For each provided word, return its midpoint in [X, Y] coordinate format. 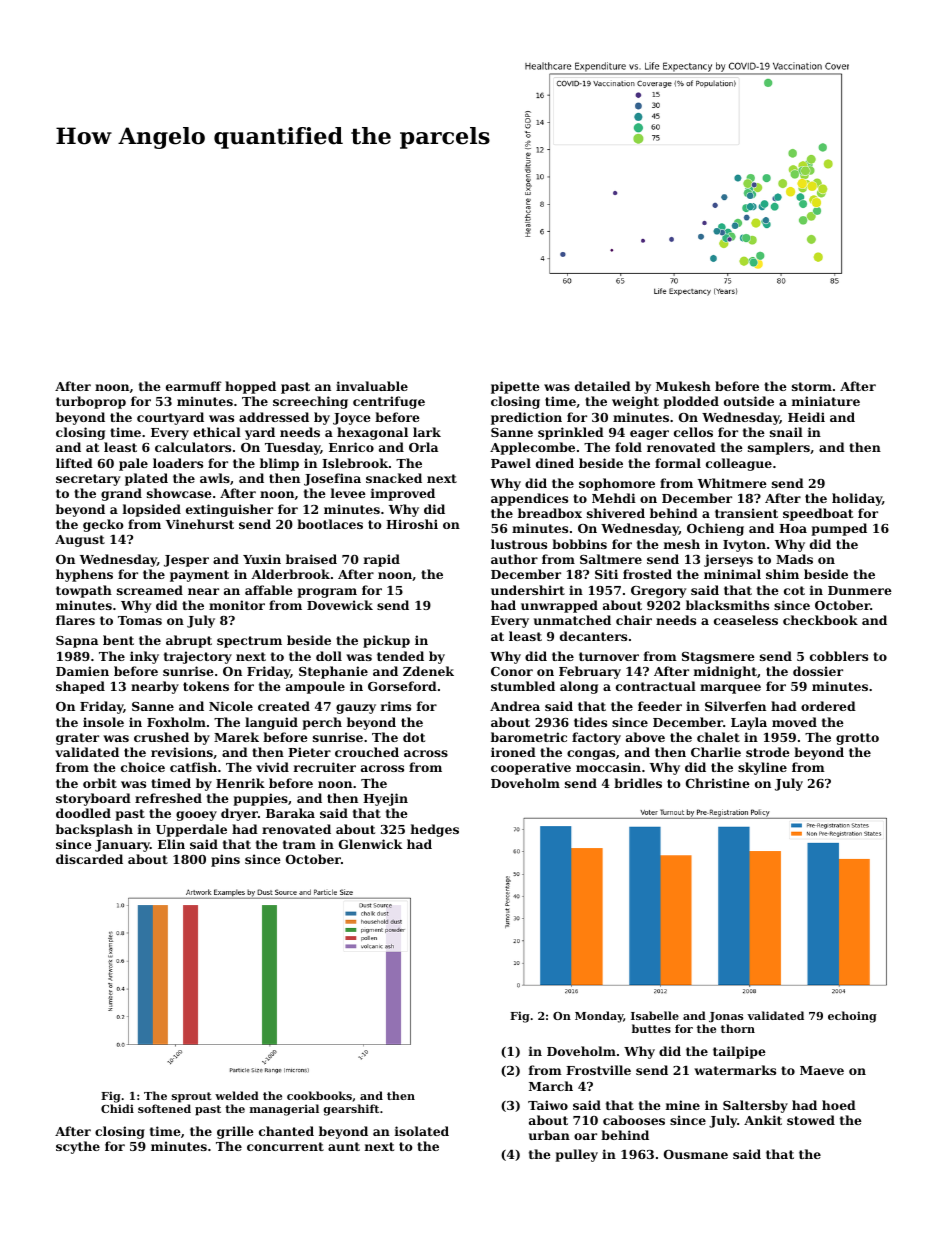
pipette [515, 387]
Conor [512, 671]
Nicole [231, 706]
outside [749, 401]
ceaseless [746, 620]
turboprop [91, 402]
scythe [78, 1147]
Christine [718, 783]
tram [299, 844]
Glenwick [370, 844]
